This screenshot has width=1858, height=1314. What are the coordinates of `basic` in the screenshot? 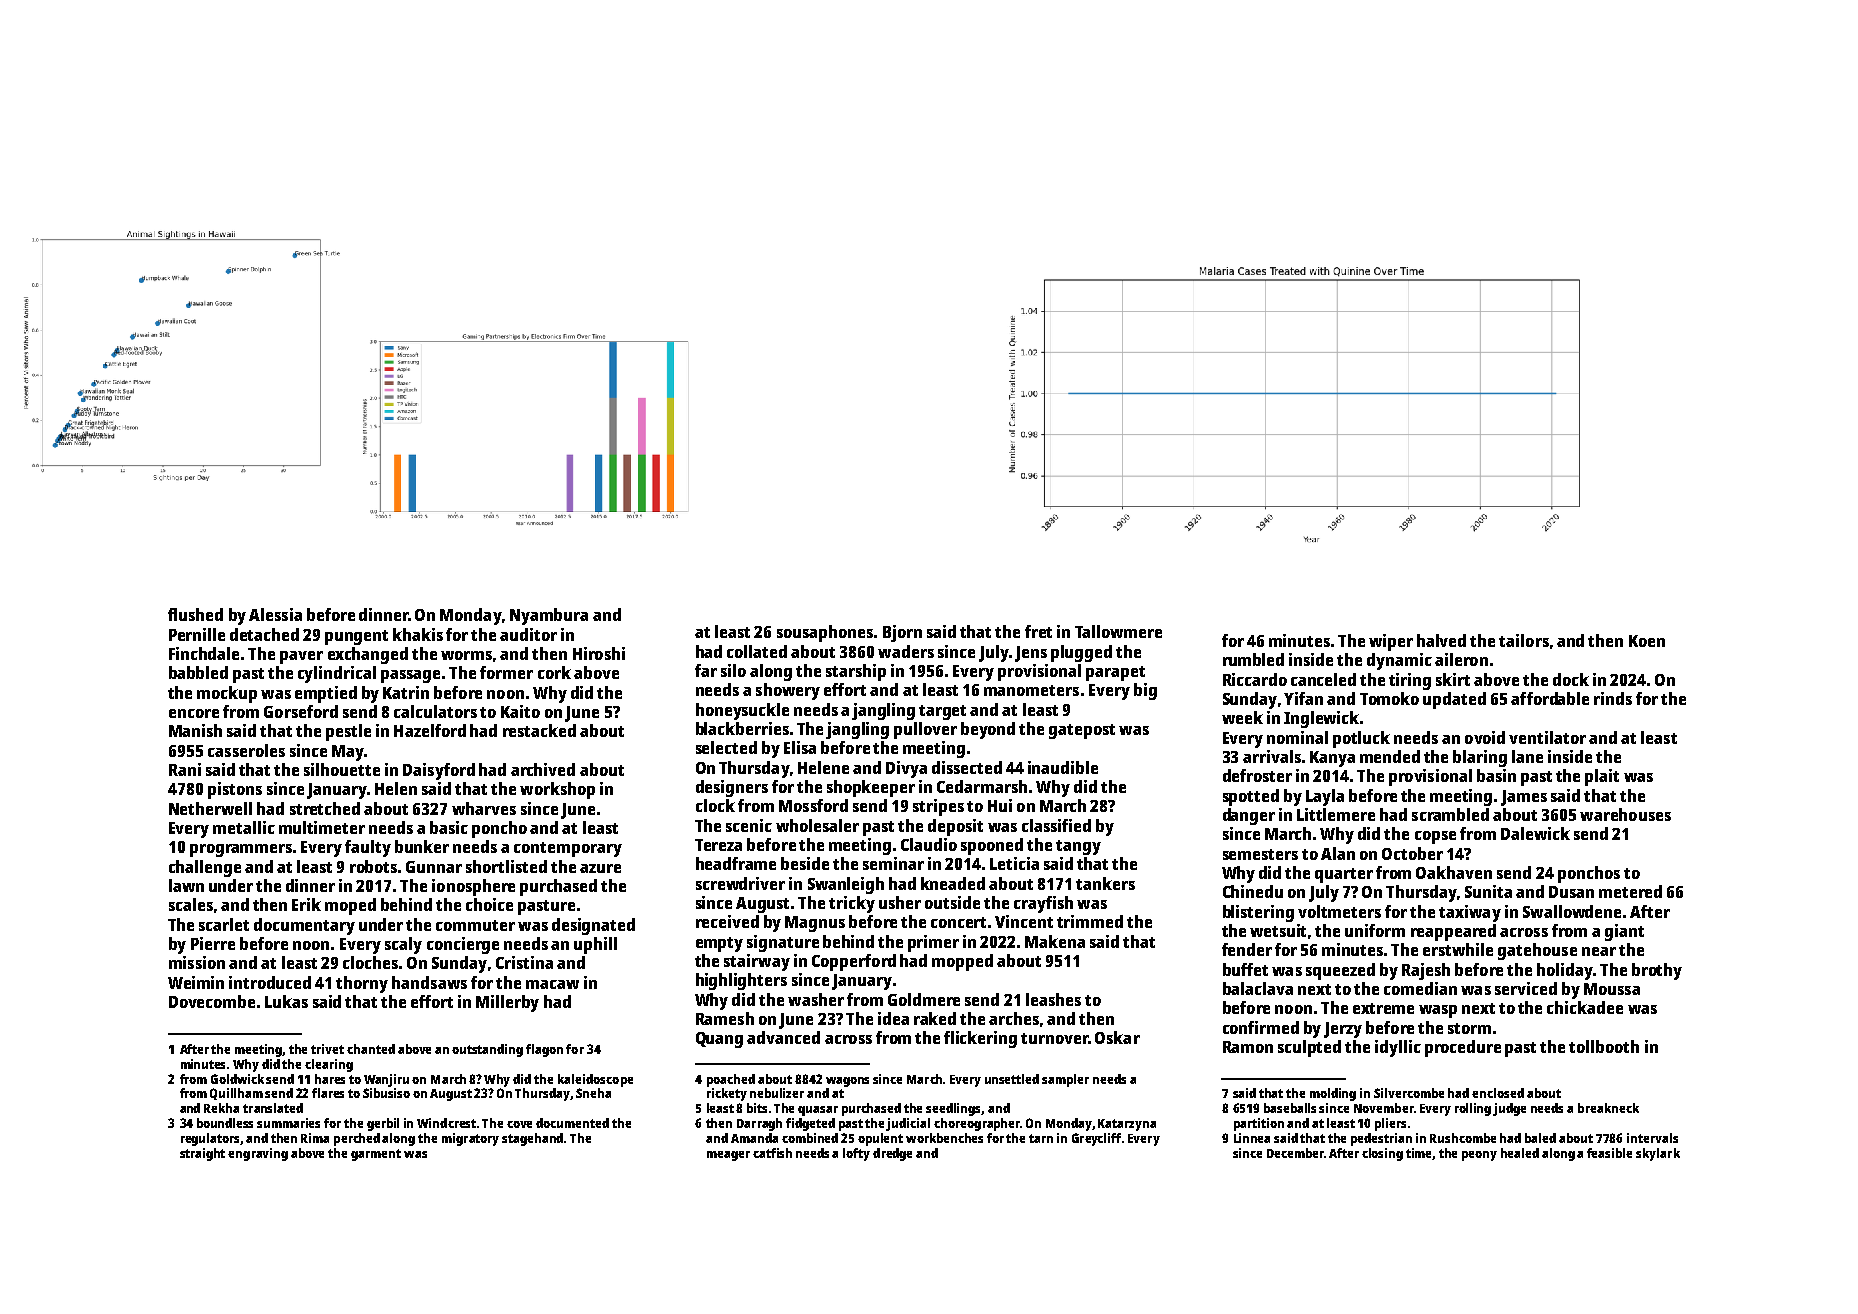 It's located at (449, 827).
